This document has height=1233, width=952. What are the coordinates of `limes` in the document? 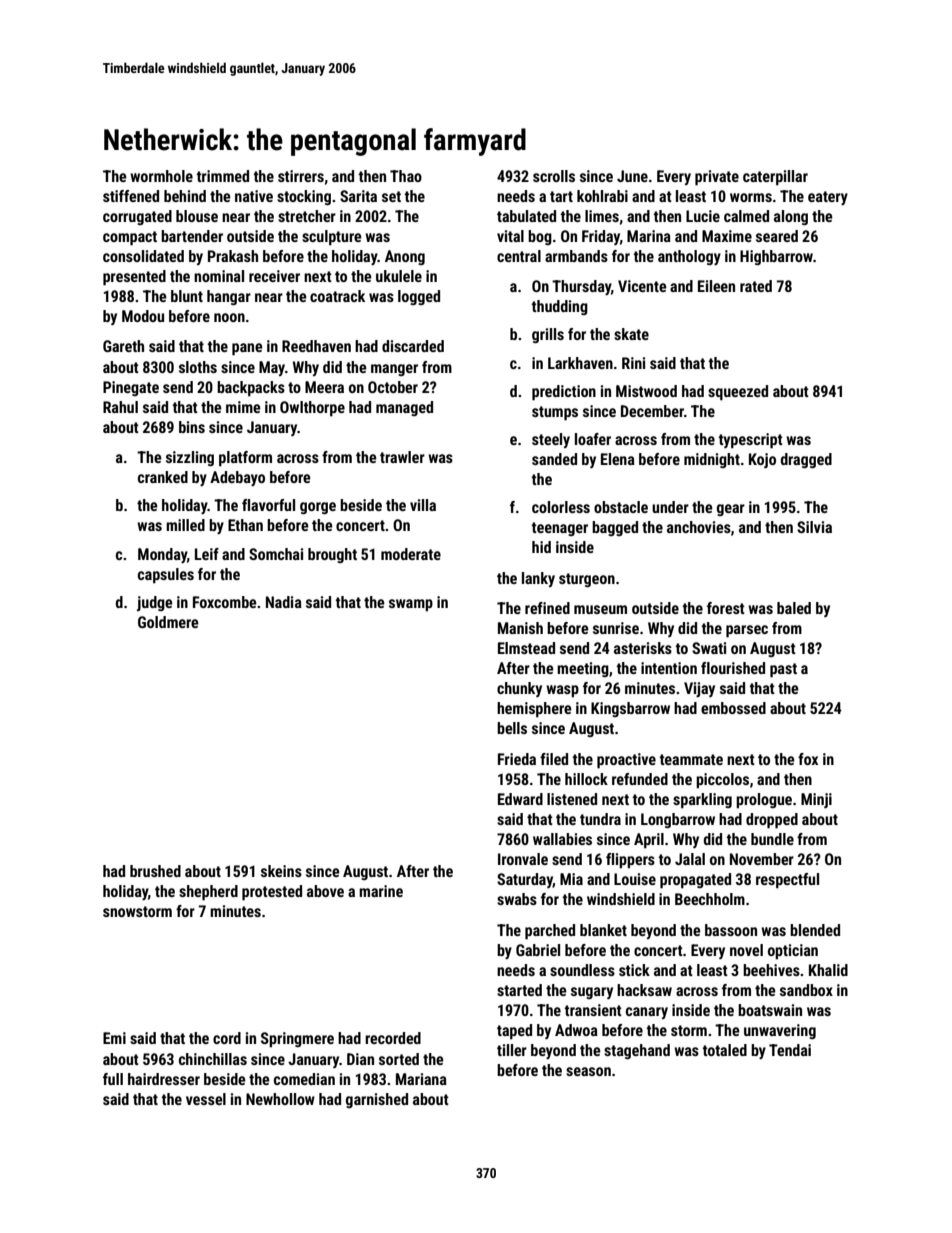 It's located at (602, 216).
